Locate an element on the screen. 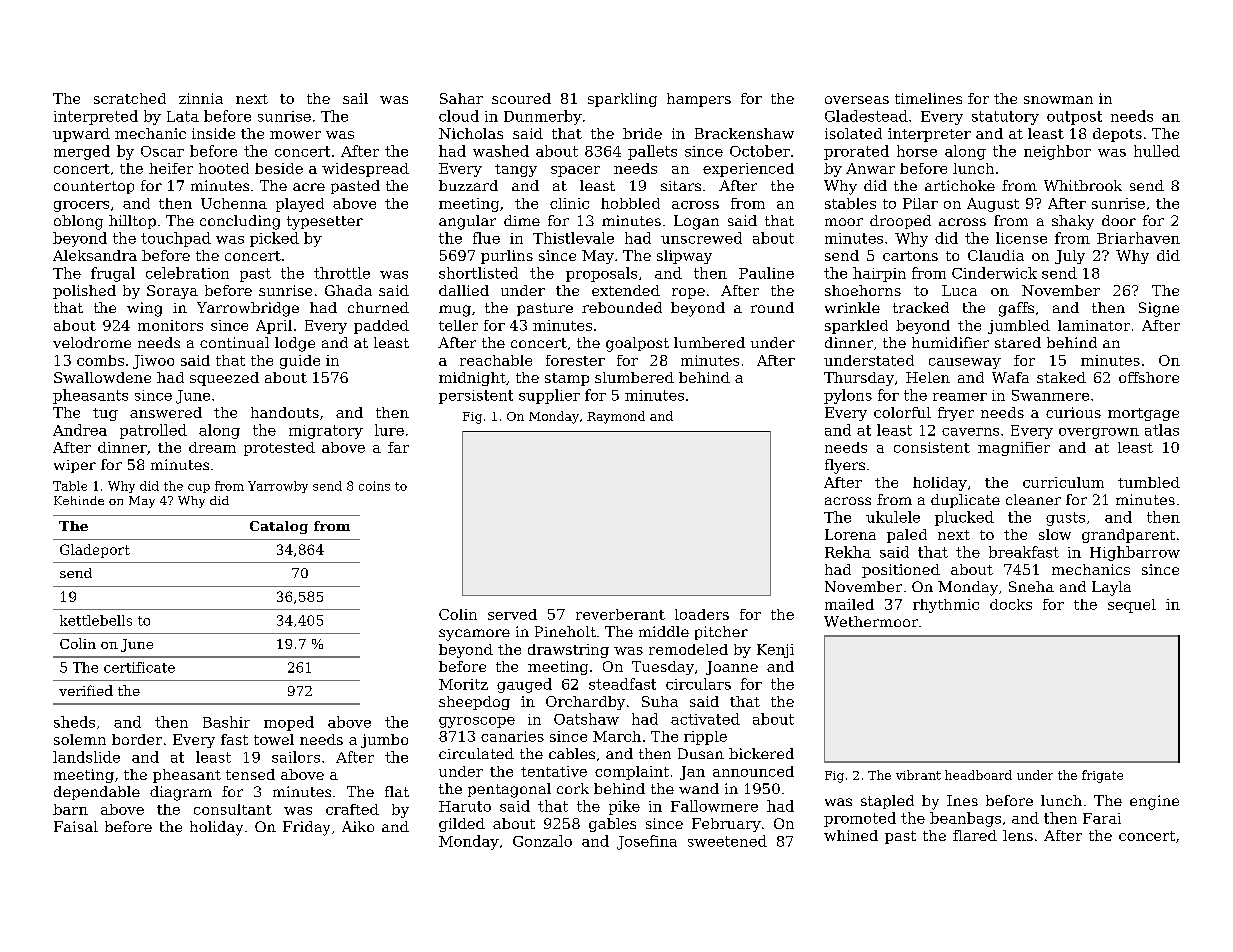 Image resolution: width=1233 pixels, height=952 pixels. tensed is located at coordinates (250, 774).
